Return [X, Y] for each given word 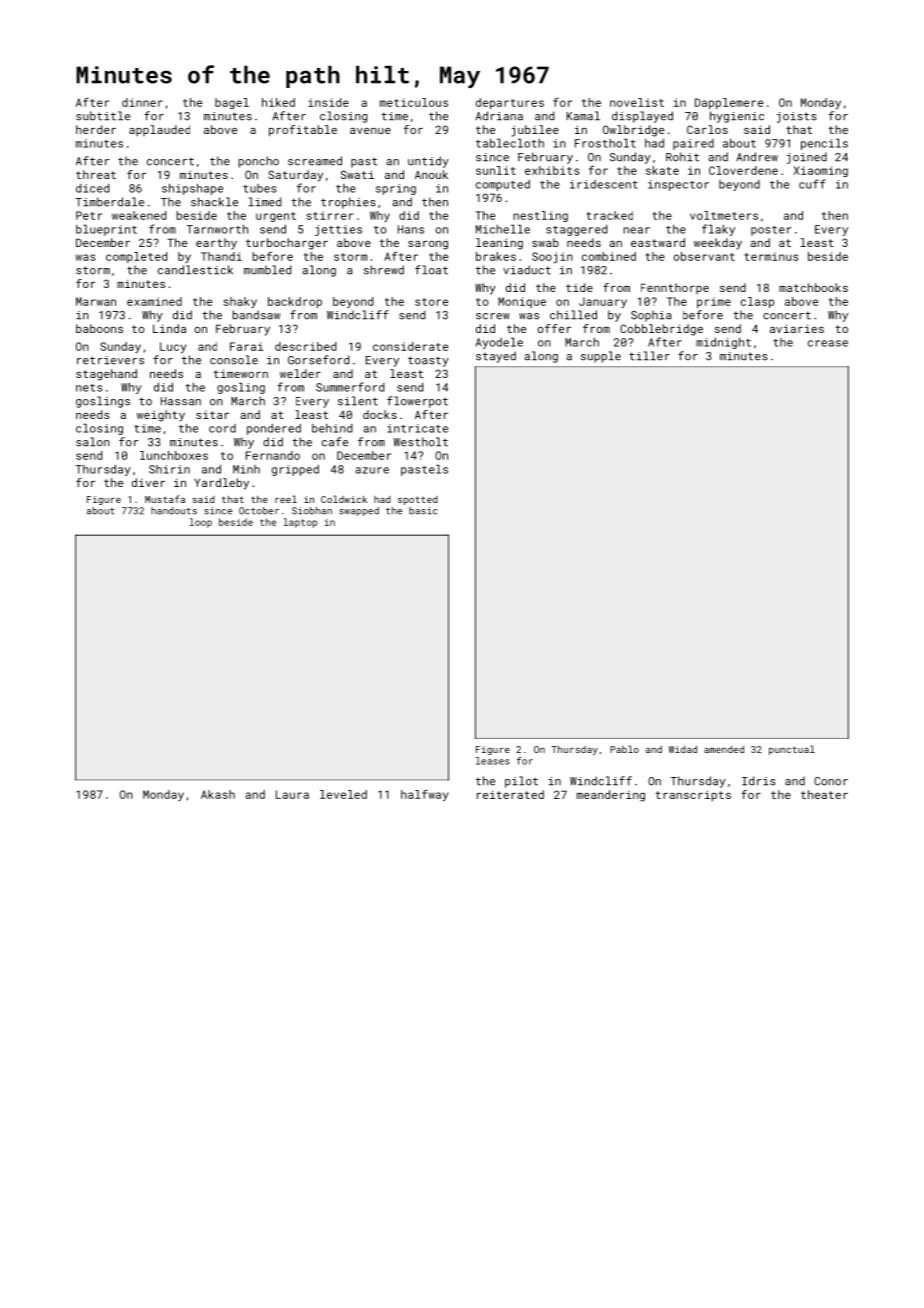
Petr [89, 215]
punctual [792, 750]
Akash [218, 794]
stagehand [106, 375]
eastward [658, 242]
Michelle [503, 229]
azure [372, 470]
